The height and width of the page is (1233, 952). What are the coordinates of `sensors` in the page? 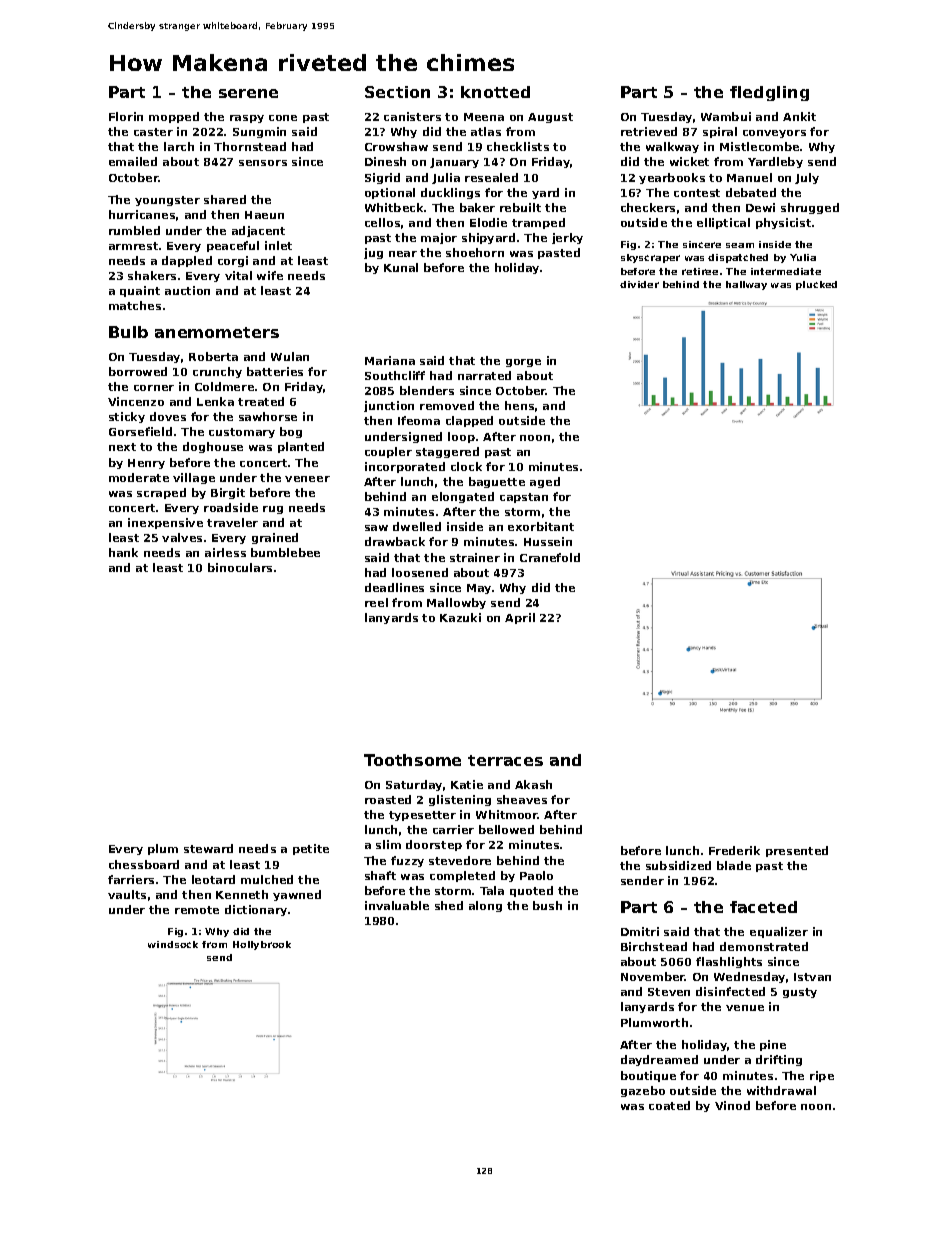 It's located at (263, 163).
